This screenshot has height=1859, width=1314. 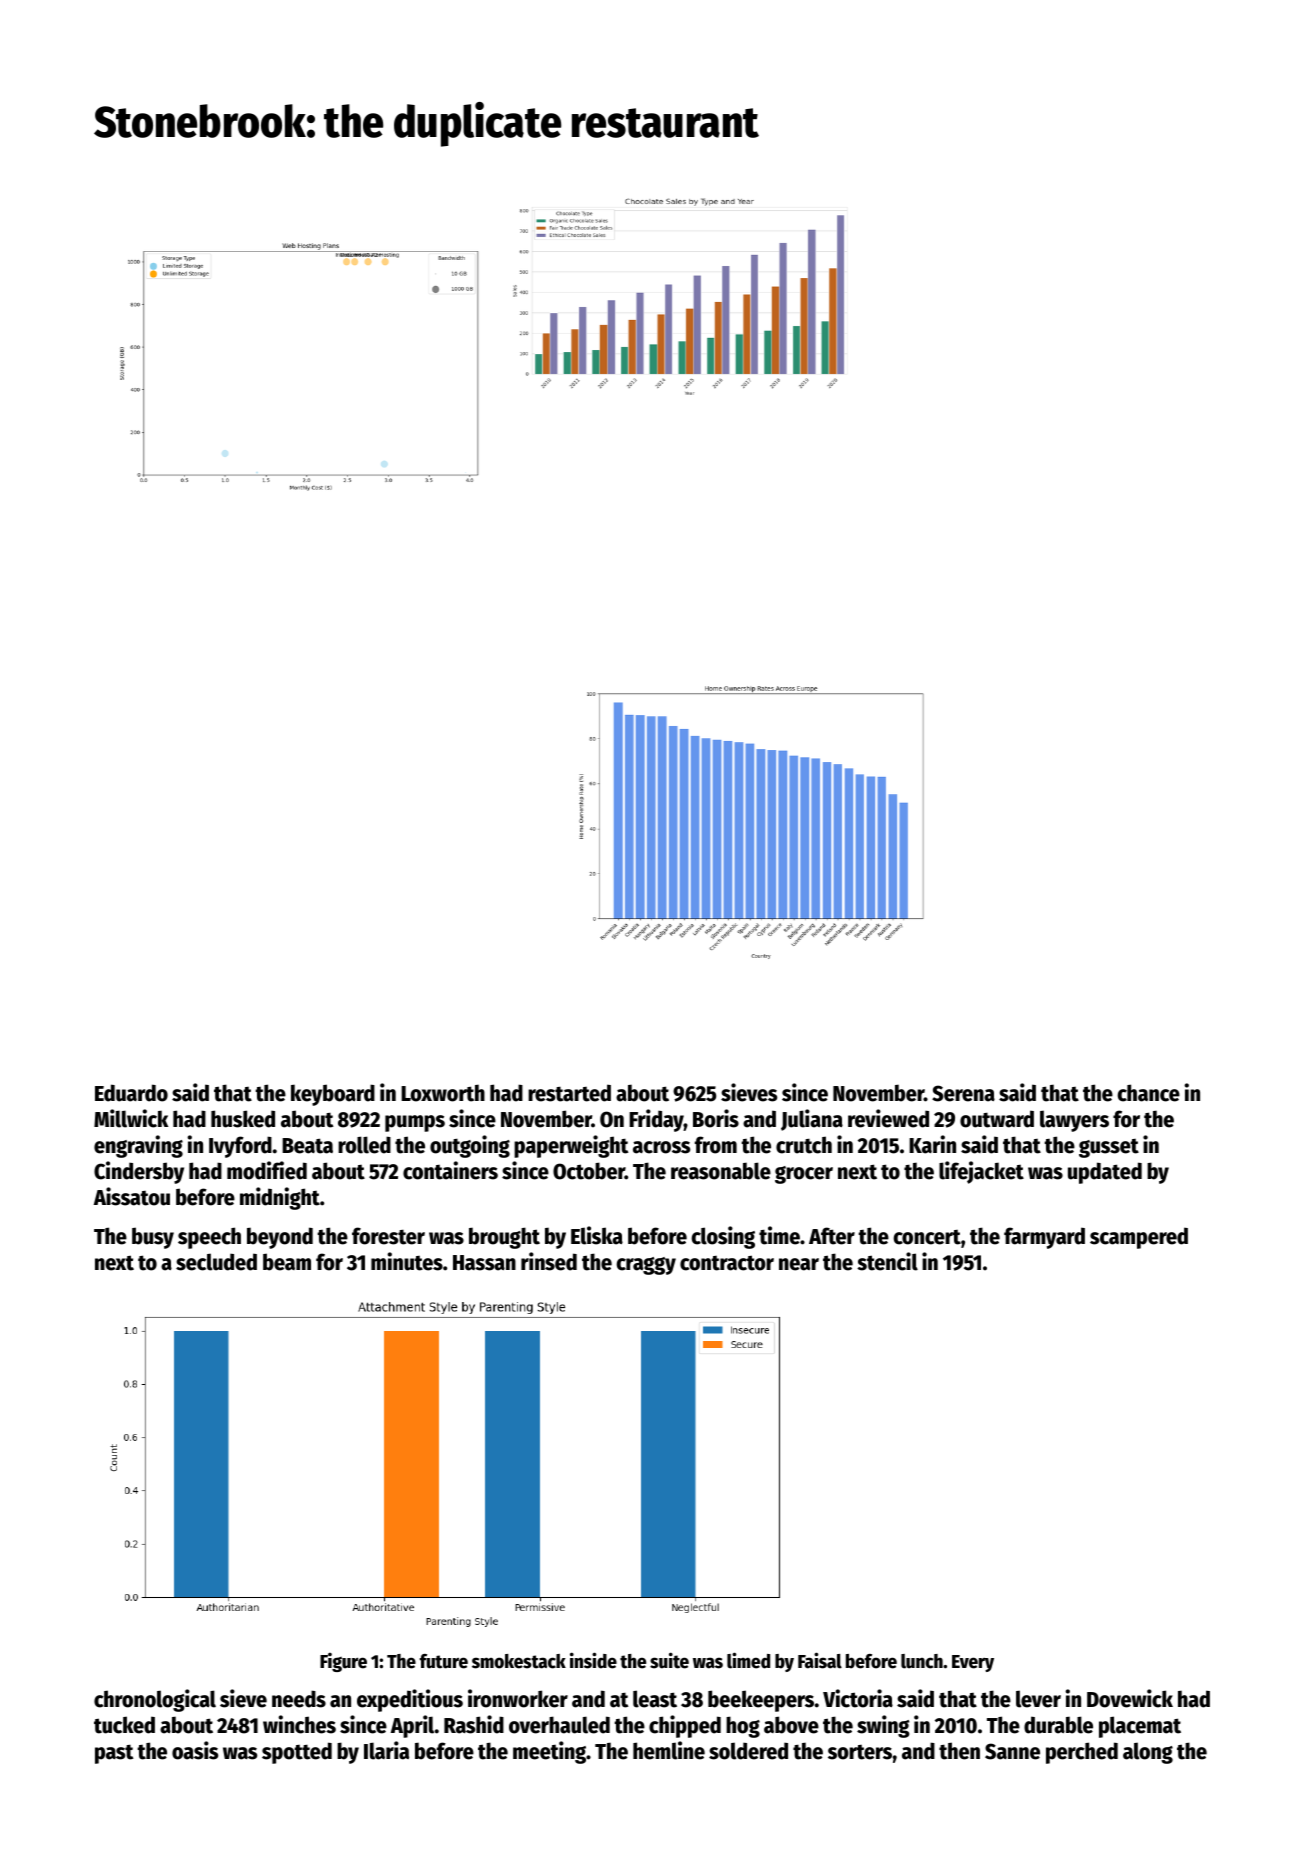 I want to click on paperweight, so click(x=571, y=1146).
